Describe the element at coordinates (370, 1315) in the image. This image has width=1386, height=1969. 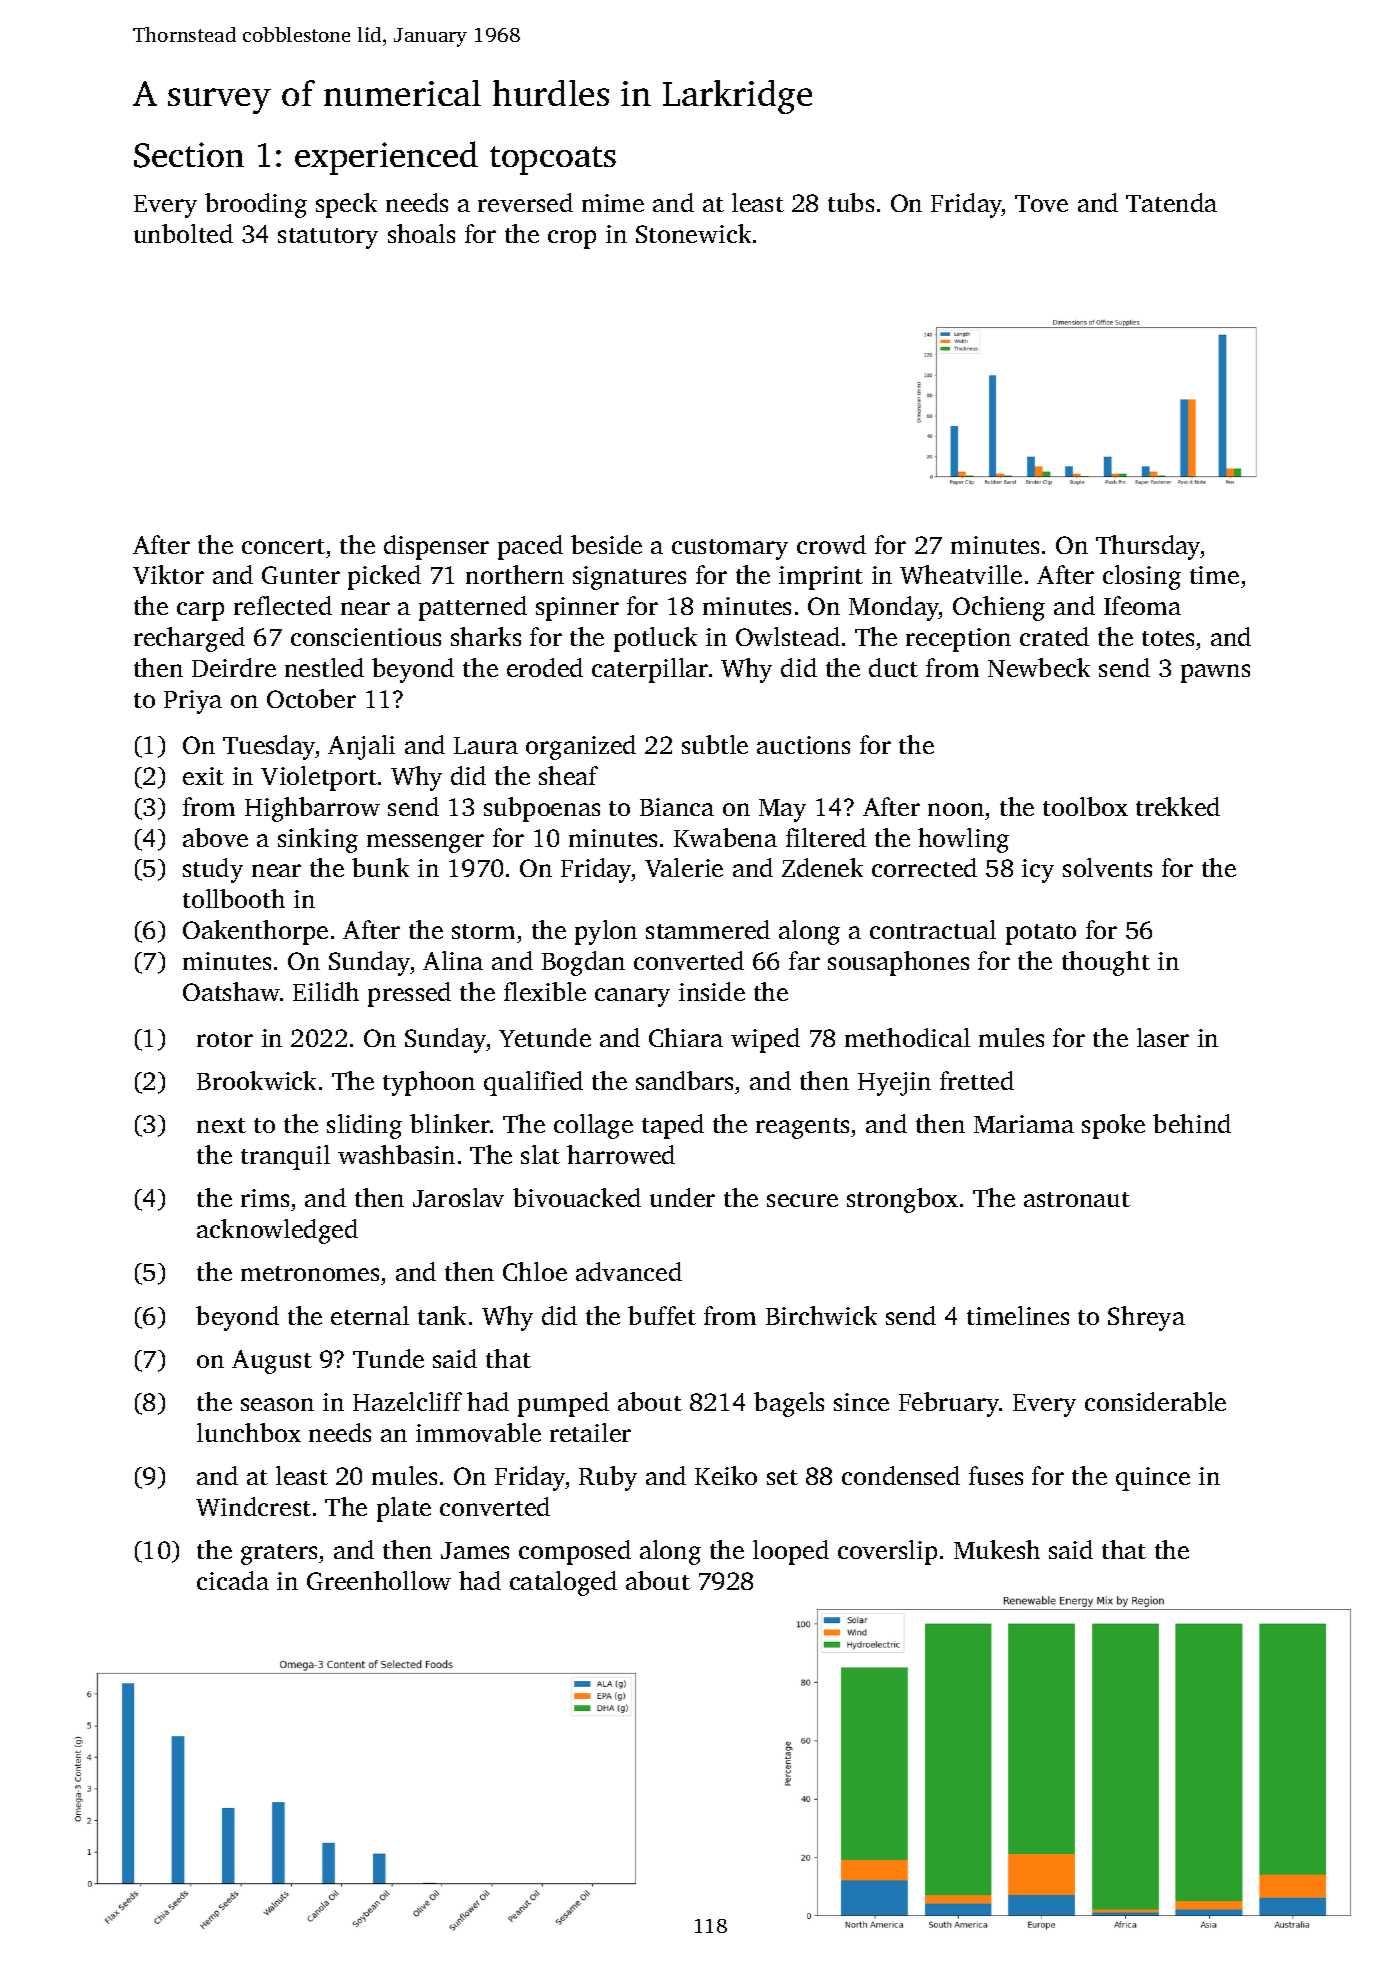
I see `eternal` at that location.
